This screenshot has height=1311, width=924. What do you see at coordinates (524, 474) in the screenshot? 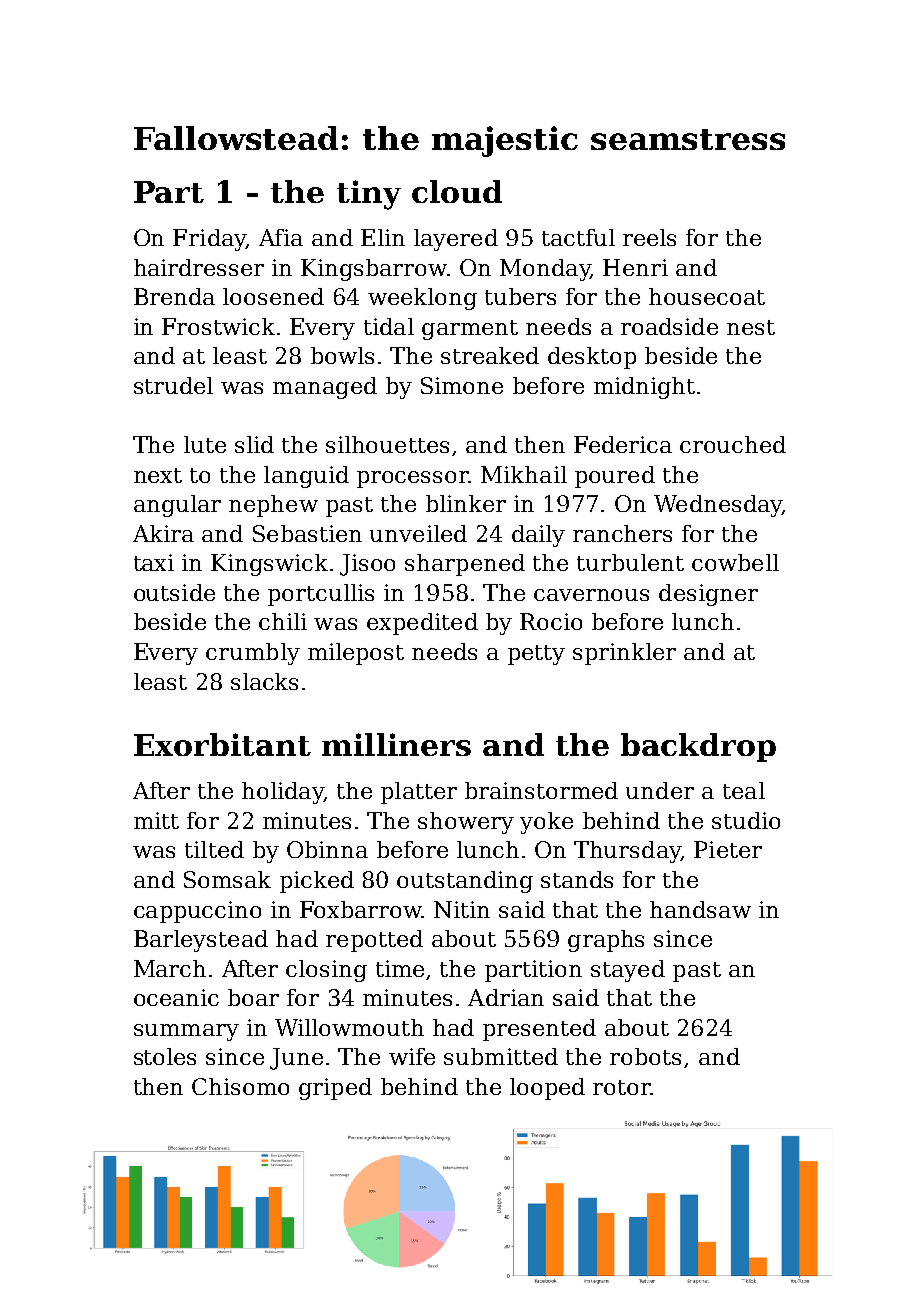
I see `Mikhail` at bounding box center [524, 474].
